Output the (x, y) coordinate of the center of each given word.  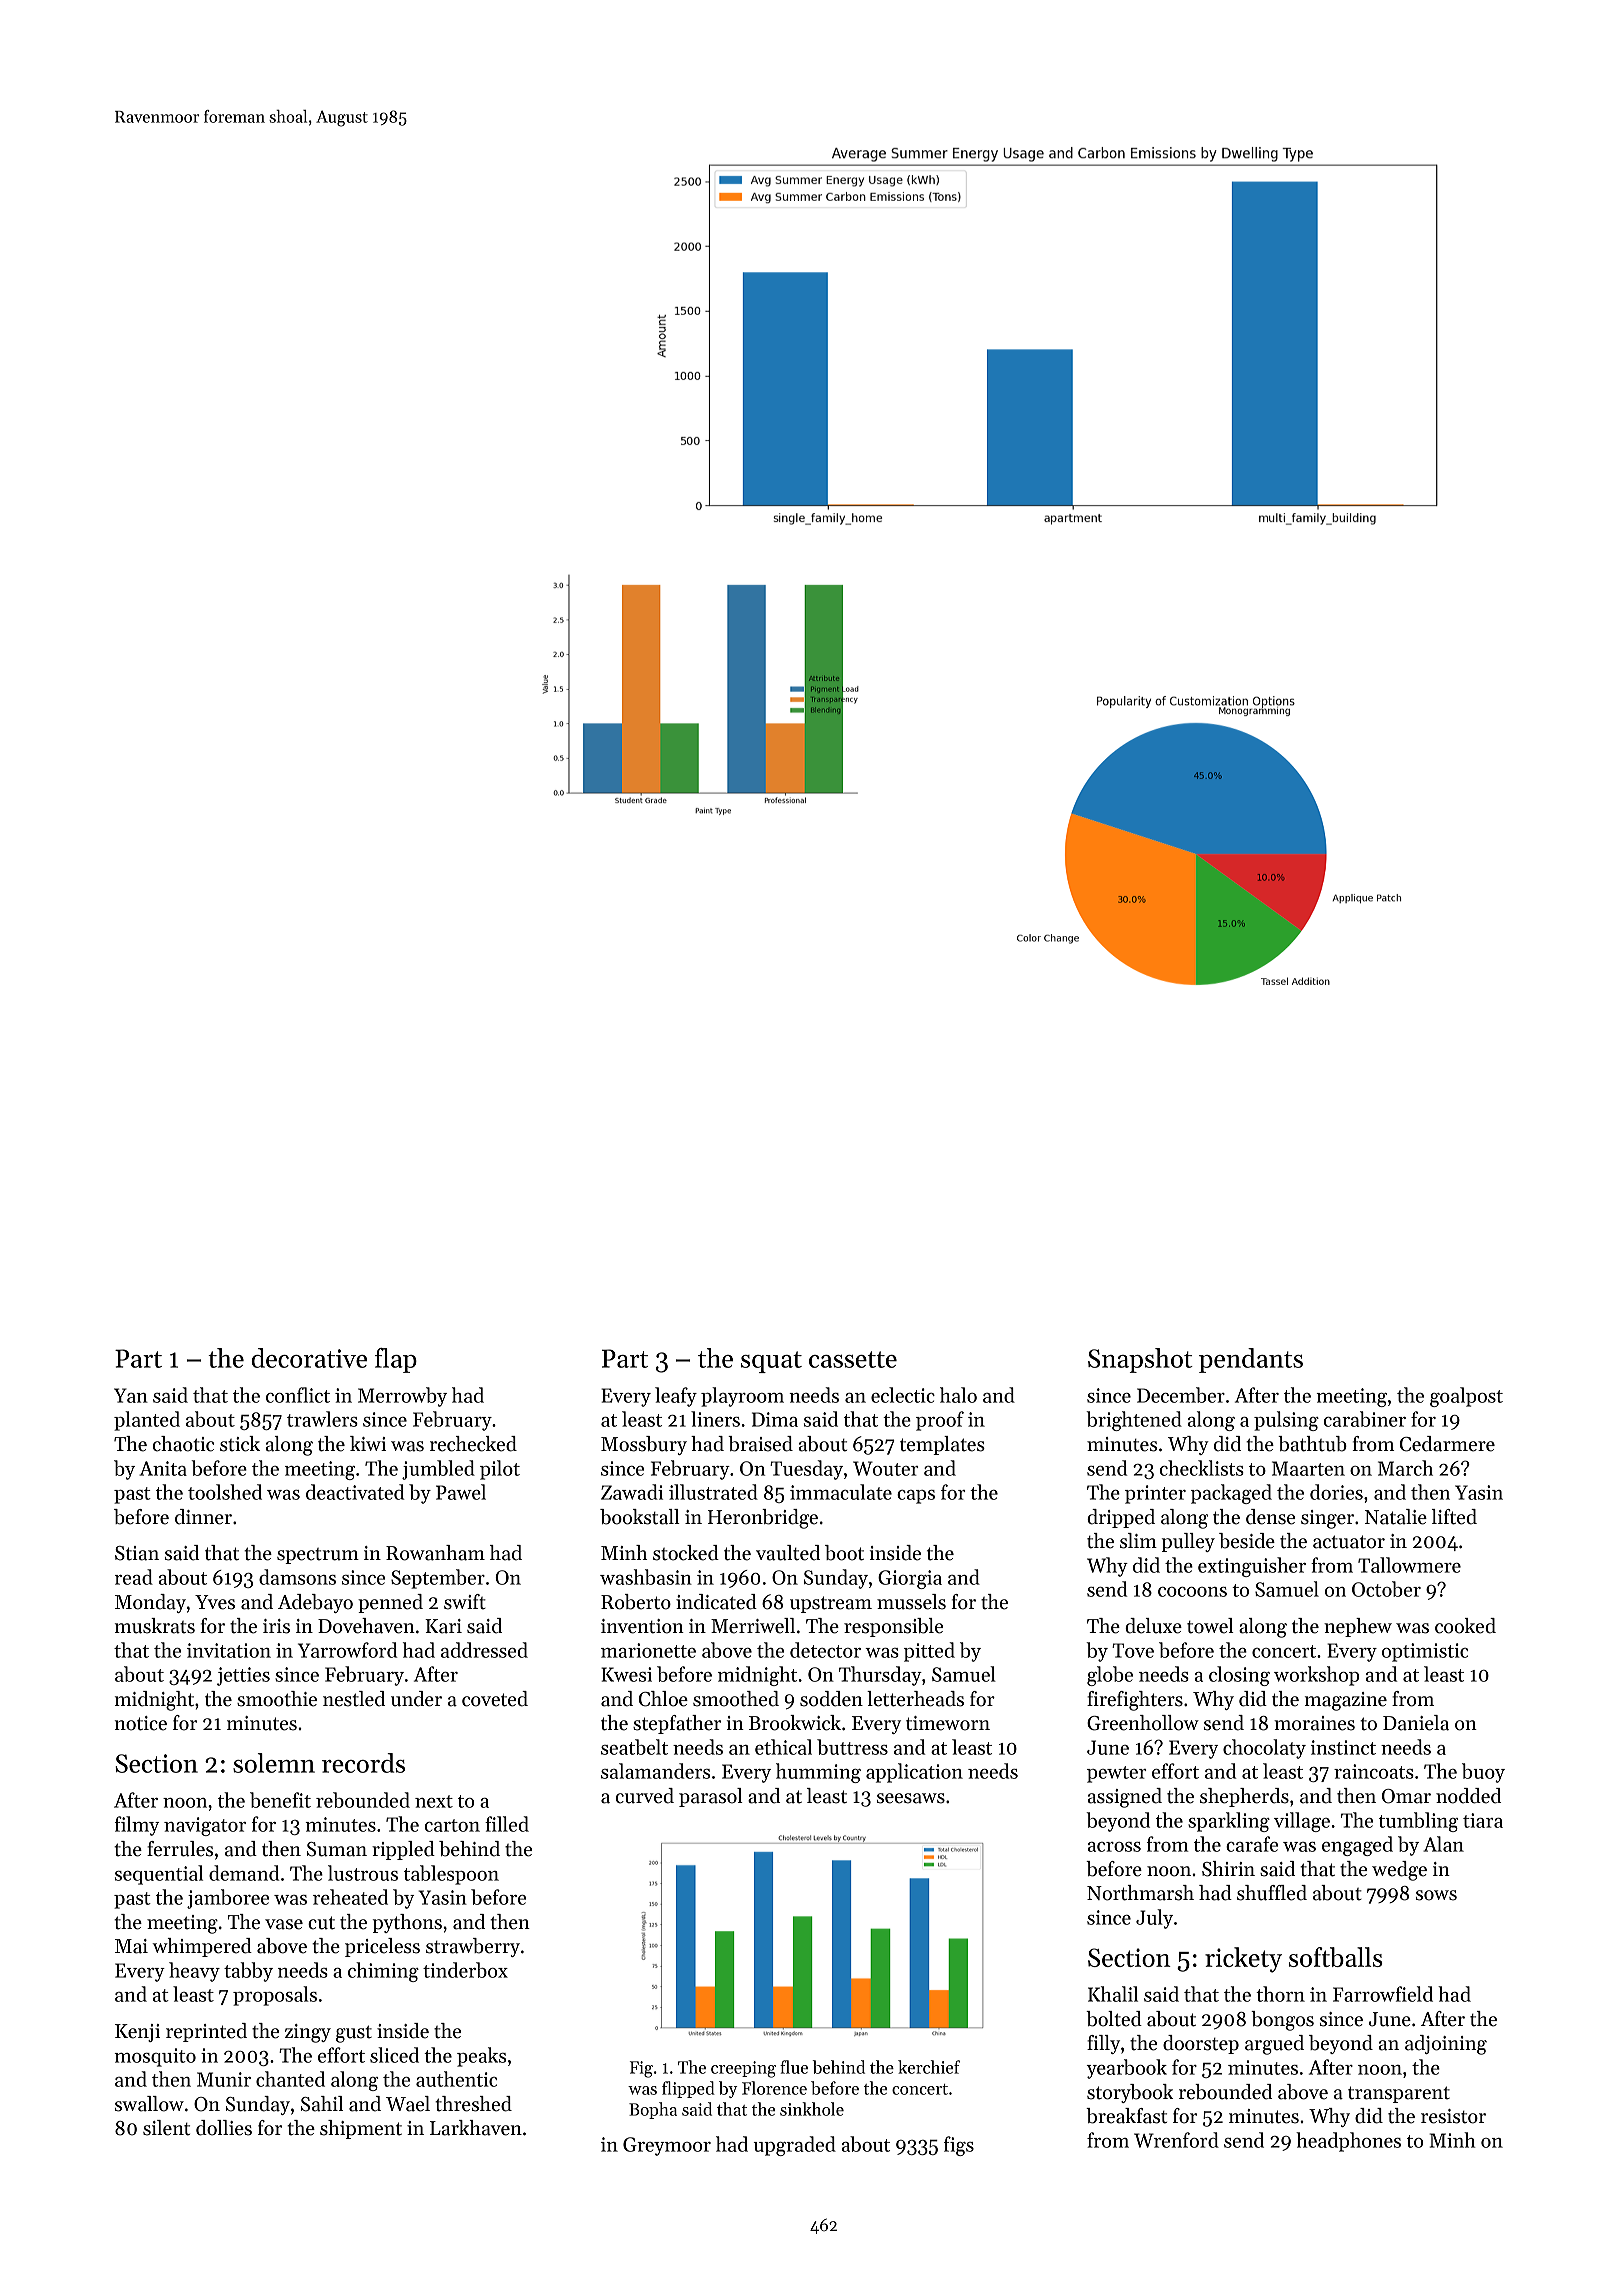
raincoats (1374, 1771)
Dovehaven (366, 1626)
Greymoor (667, 2146)
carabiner (1365, 1419)
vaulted (788, 1553)
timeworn (948, 1723)
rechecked (473, 1444)
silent (166, 2128)
